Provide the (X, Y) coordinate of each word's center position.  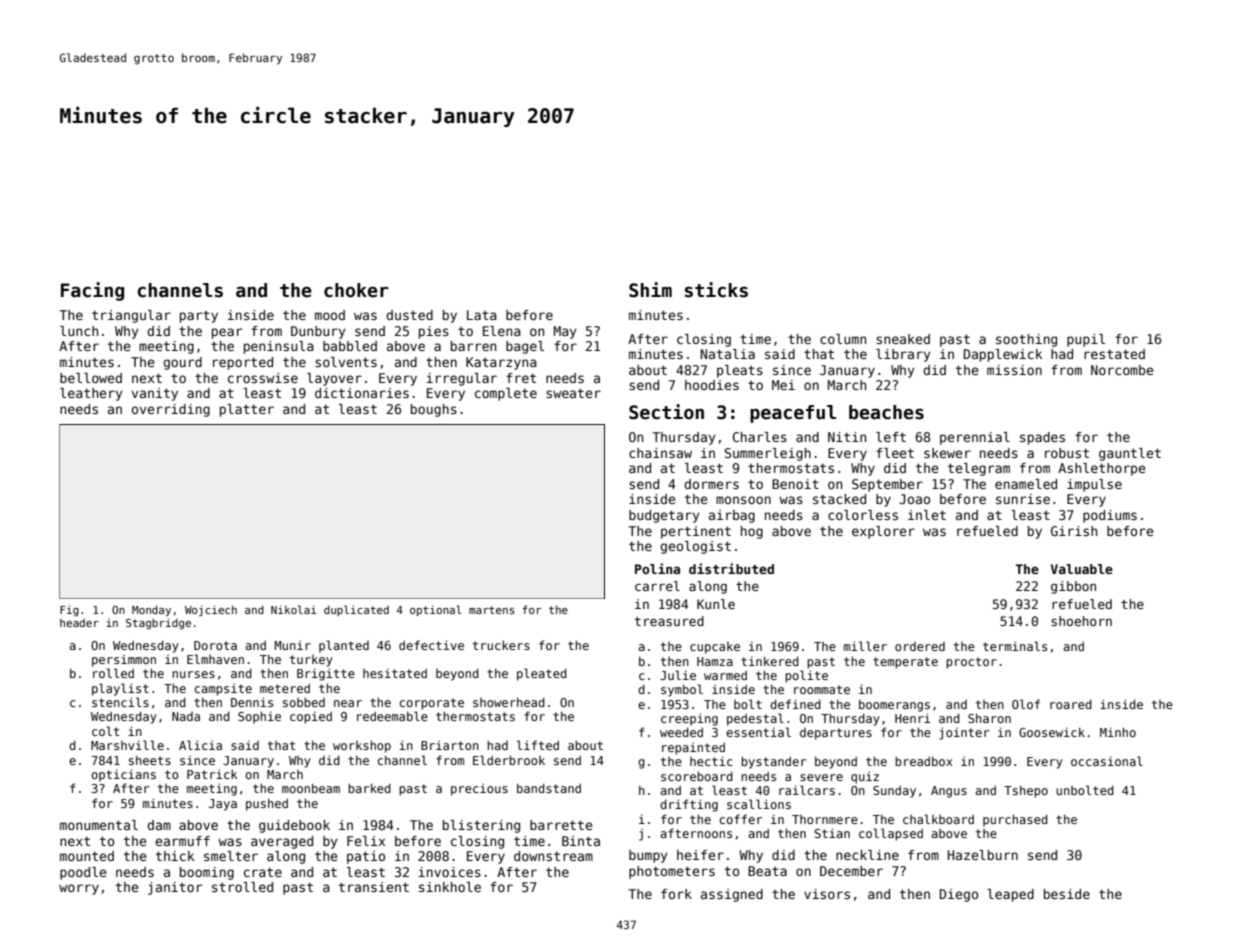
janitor (175, 888)
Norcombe (1122, 370)
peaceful (793, 414)
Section (666, 412)
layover (334, 379)
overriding (171, 410)
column (843, 339)
